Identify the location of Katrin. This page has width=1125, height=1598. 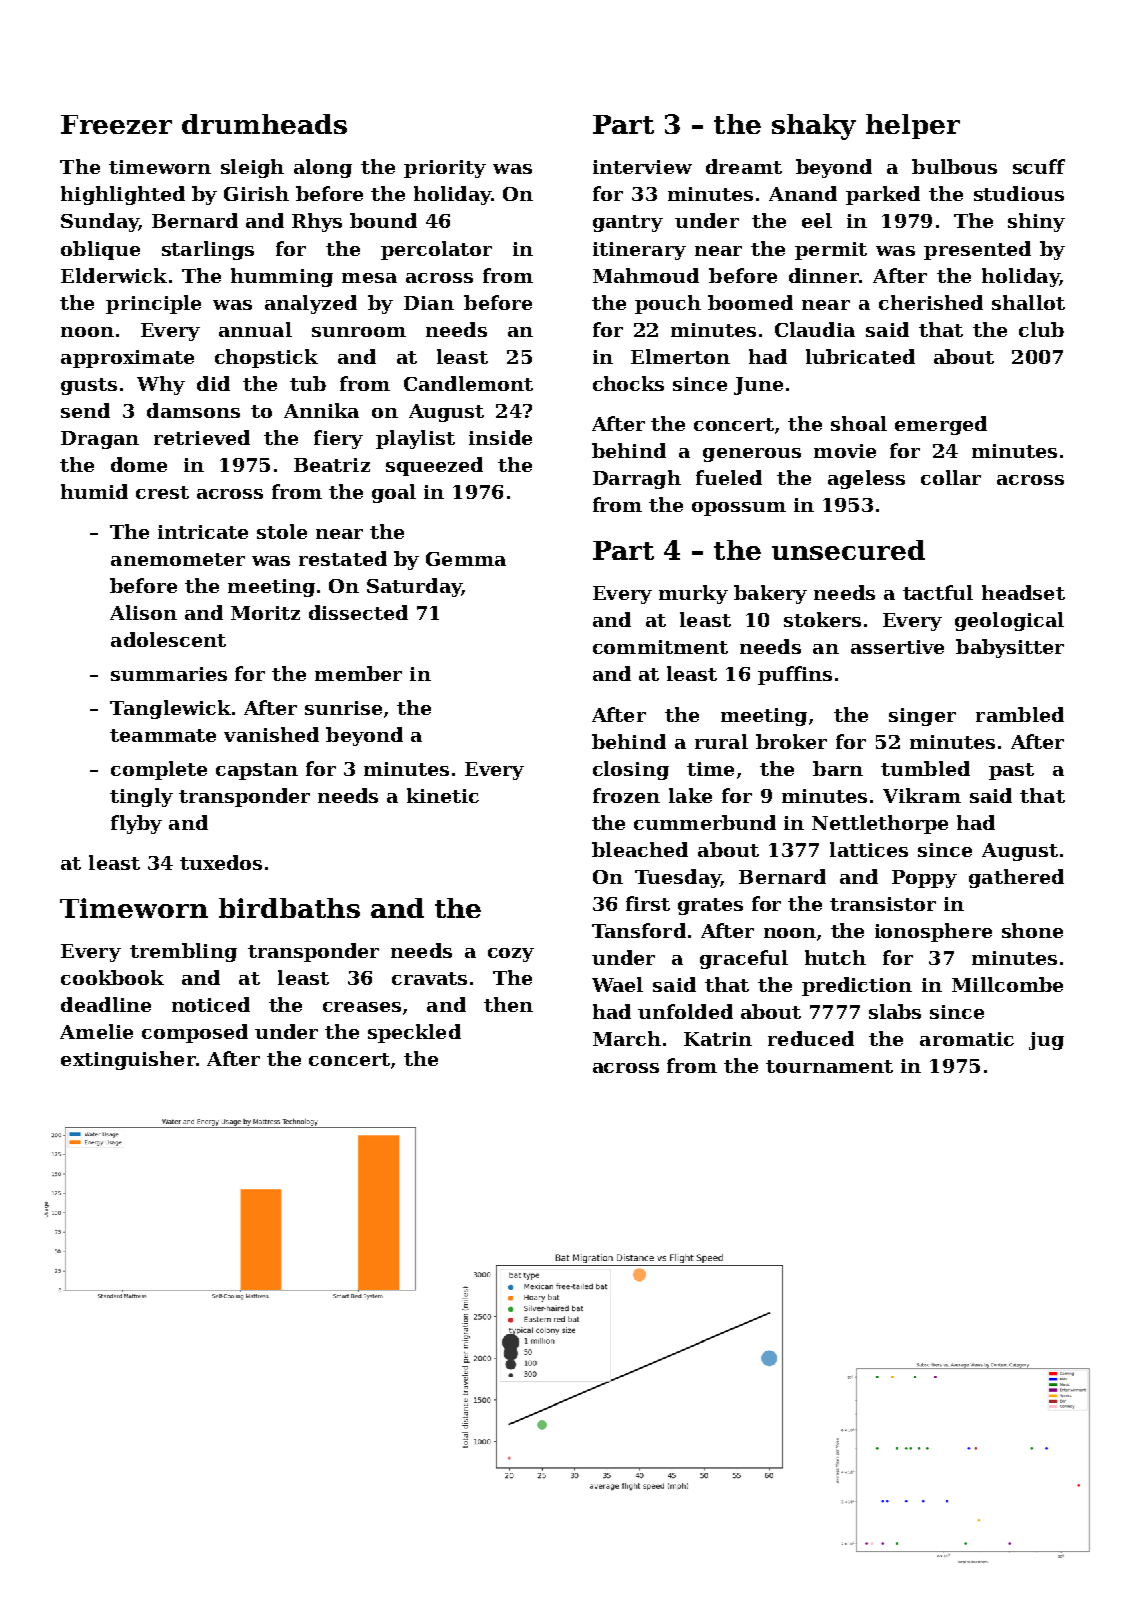
(718, 1039).
